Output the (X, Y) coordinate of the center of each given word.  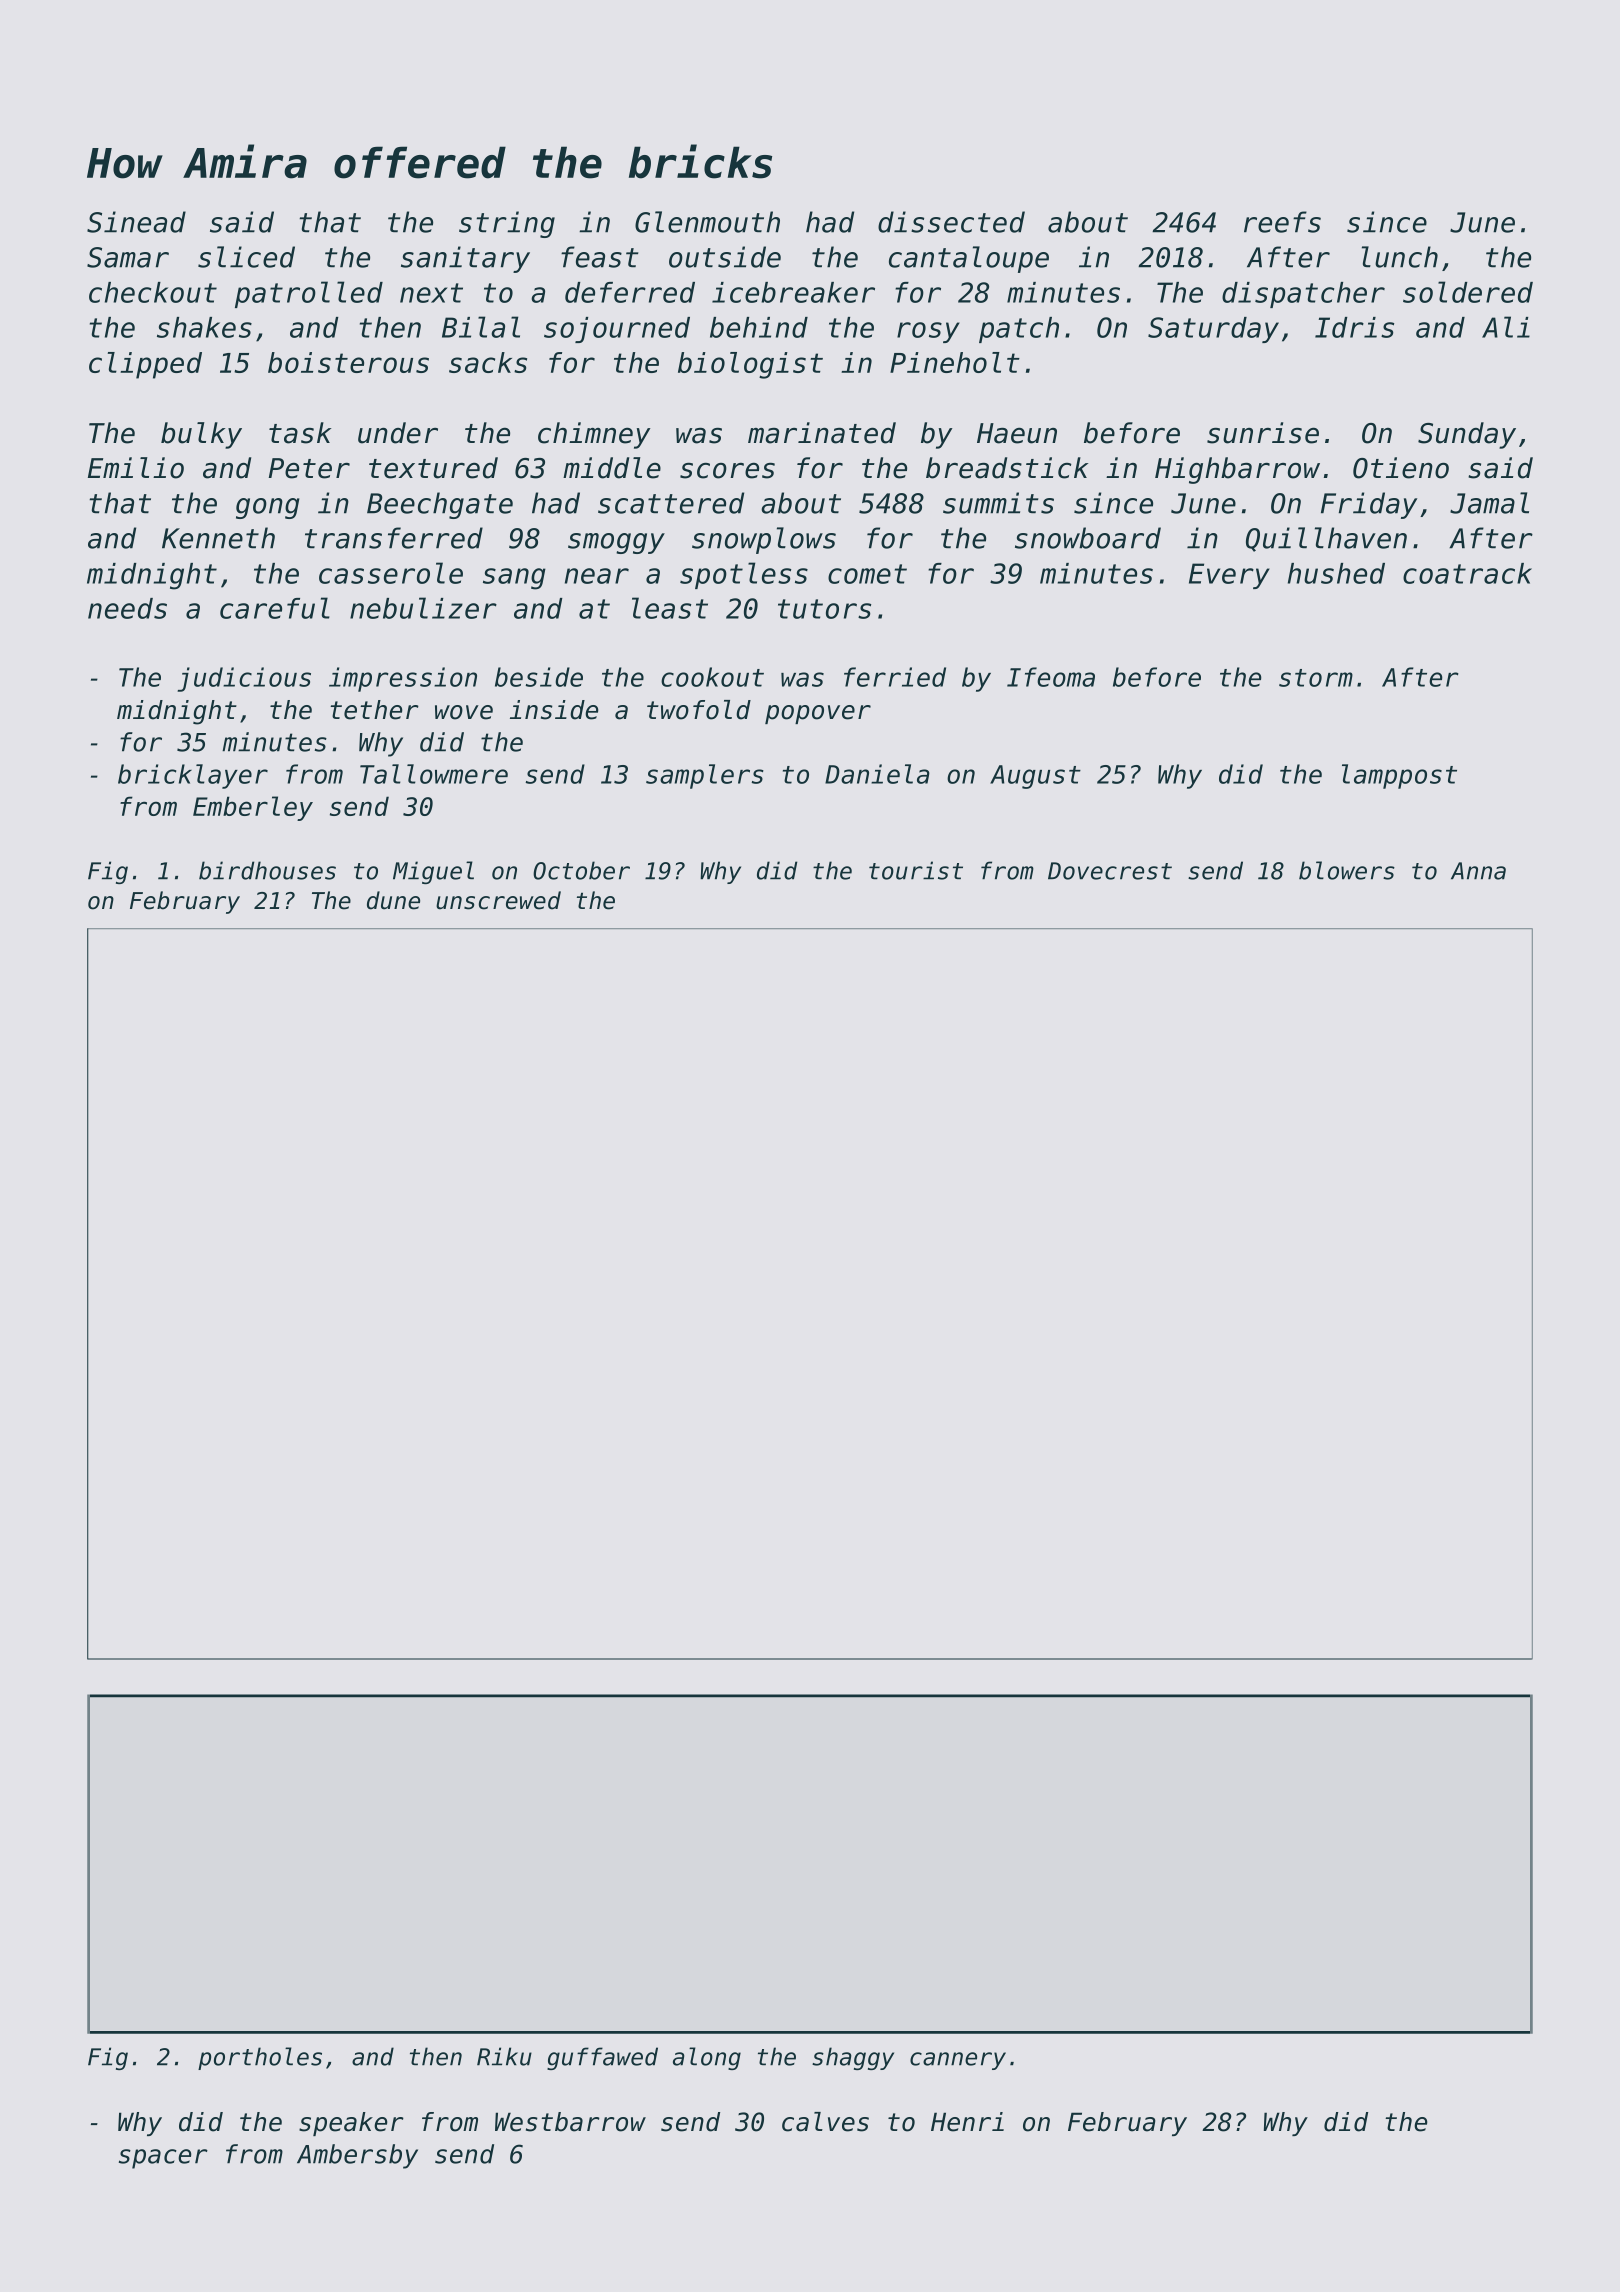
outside (725, 257)
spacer (163, 2159)
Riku (504, 2056)
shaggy (853, 2058)
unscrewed (498, 900)
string (507, 224)
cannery (958, 2061)
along (707, 2058)
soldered (1468, 292)
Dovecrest (1110, 871)
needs (127, 608)
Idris (1354, 327)
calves (825, 2122)
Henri (967, 2122)
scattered (671, 503)
